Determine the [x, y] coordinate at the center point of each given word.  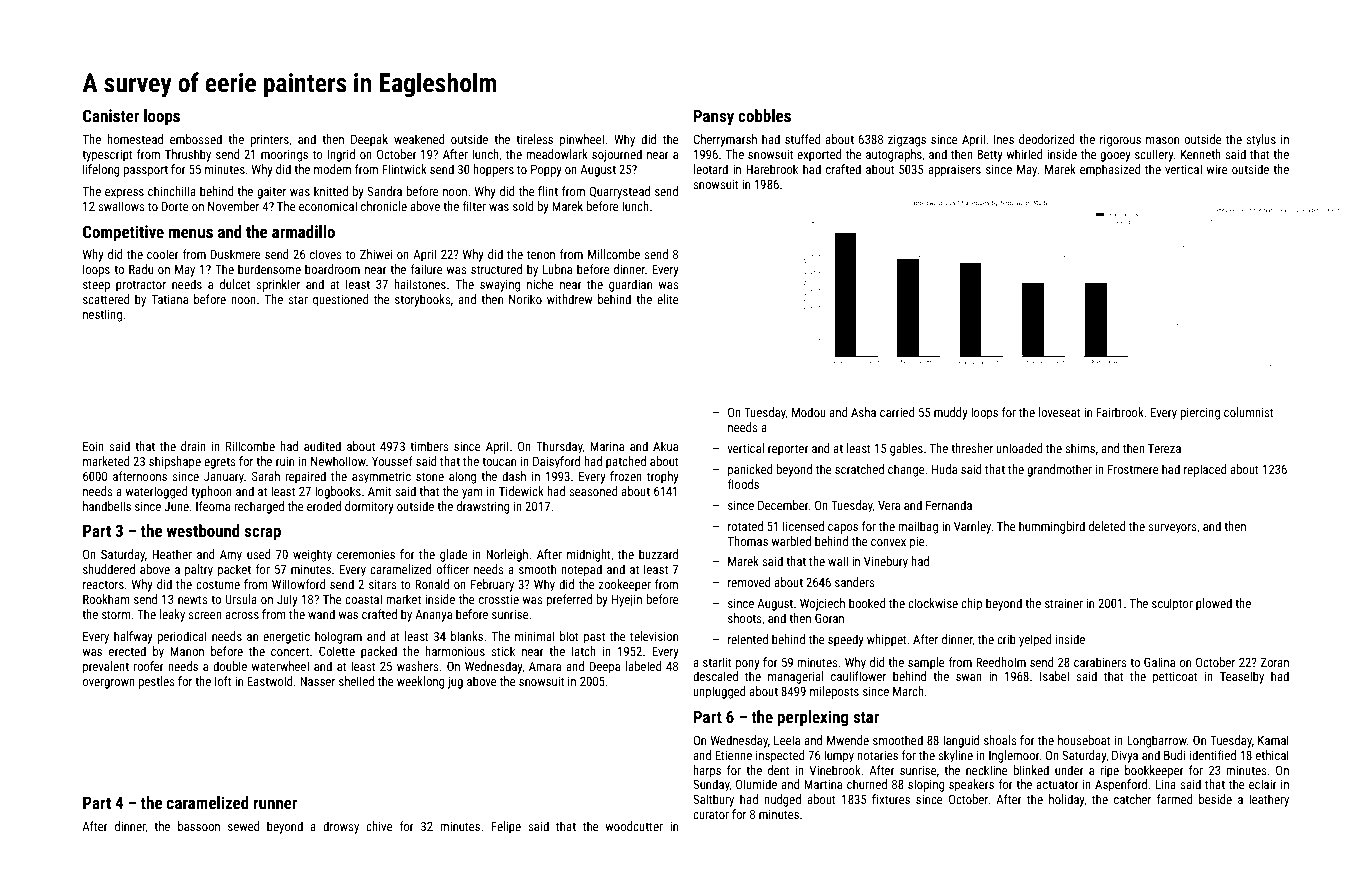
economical [328, 206]
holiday [1067, 800]
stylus [1261, 140]
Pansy [714, 117]
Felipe [506, 827]
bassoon [199, 826]
